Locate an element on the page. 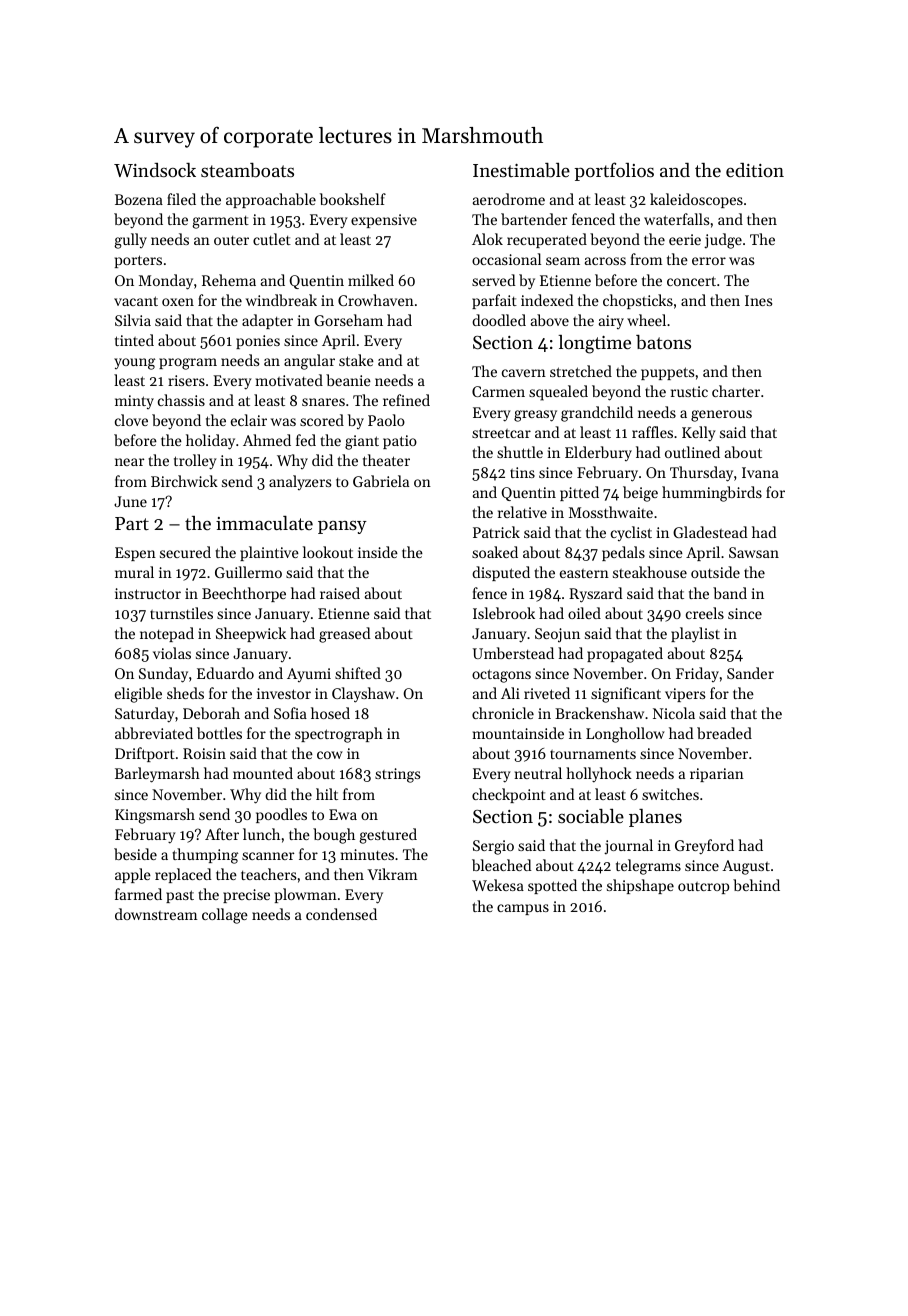 The height and width of the image is (1316, 908). hummingbirds is located at coordinates (712, 494).
